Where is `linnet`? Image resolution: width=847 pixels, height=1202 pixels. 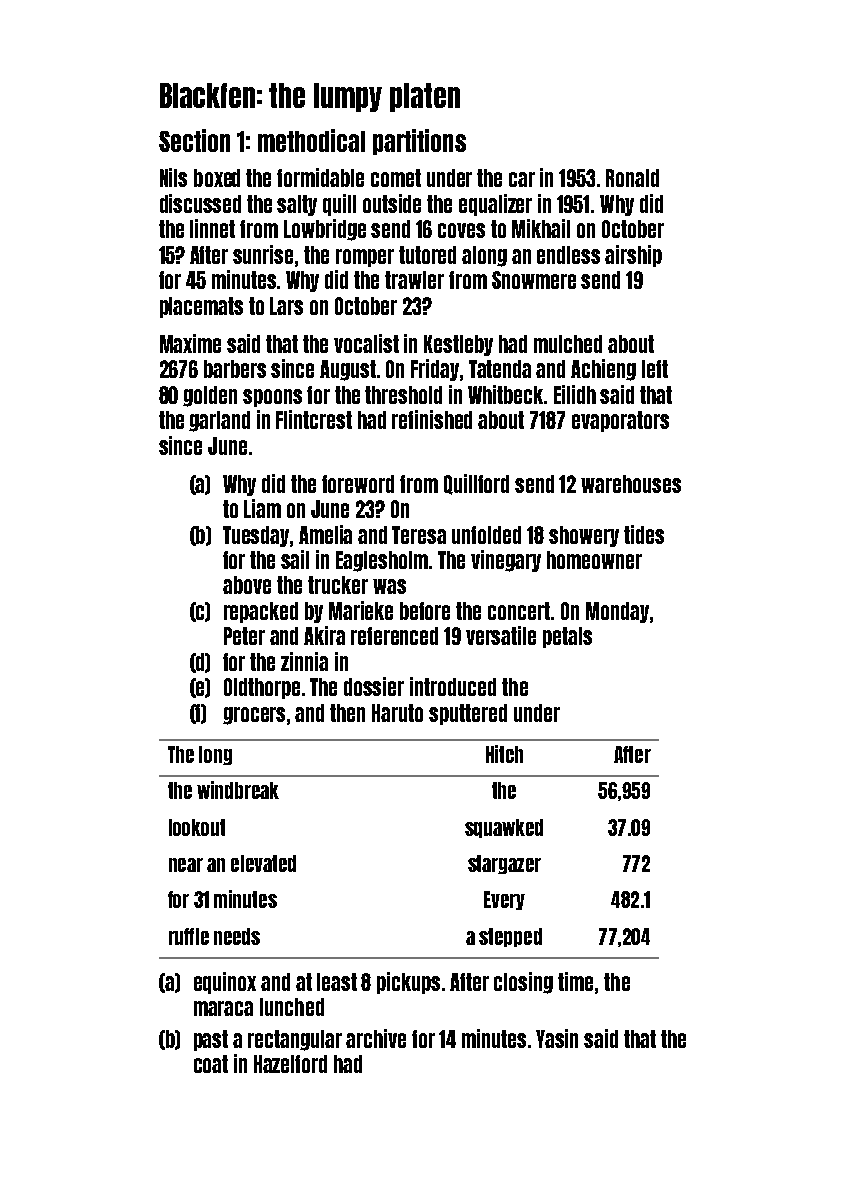 linnet is located at coordinates (212, 228).
